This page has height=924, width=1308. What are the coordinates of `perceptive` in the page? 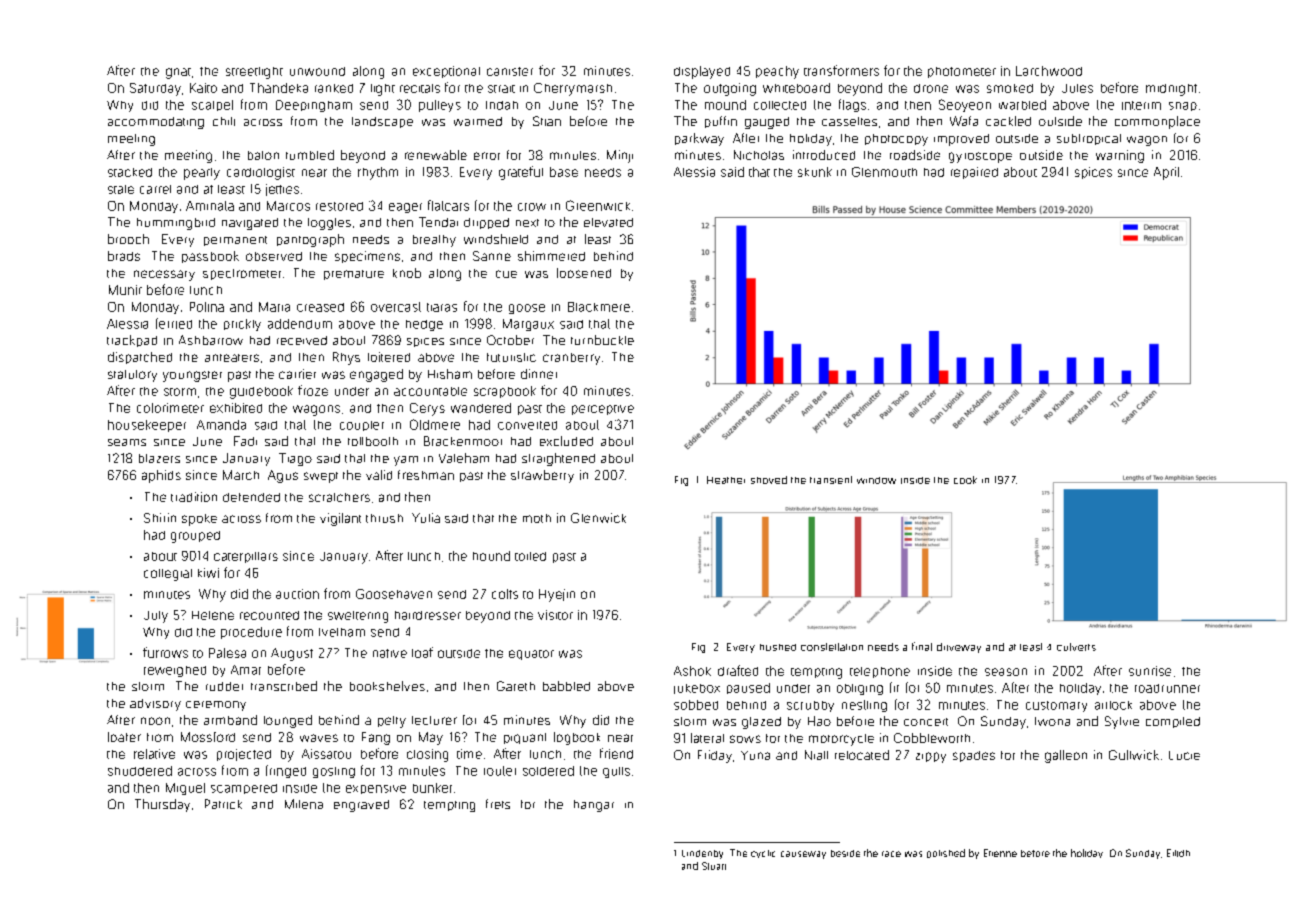 It's located at (603, 410).
